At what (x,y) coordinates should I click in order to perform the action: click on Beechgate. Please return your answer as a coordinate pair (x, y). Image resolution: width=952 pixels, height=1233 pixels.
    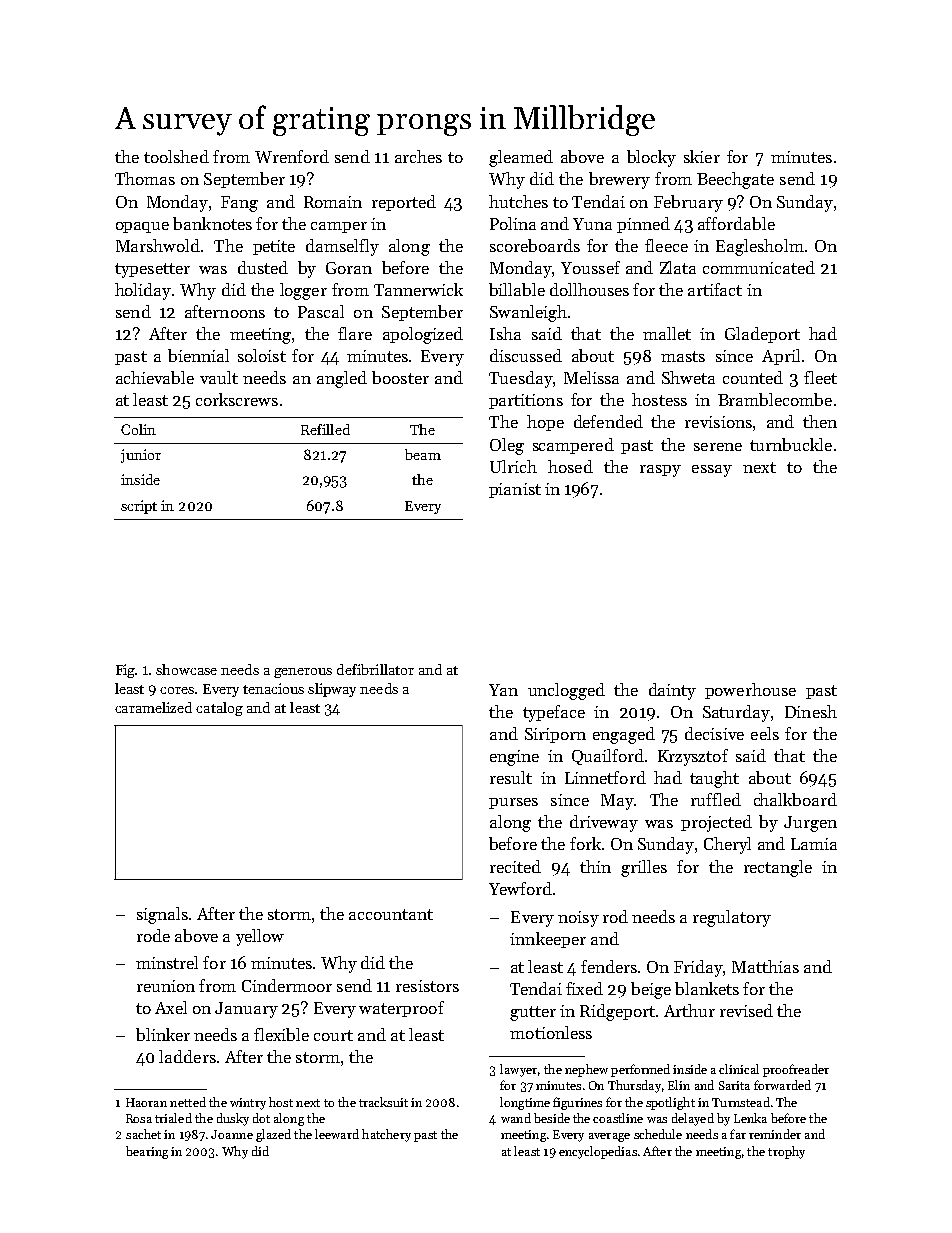
    Looking at the image, I should click on (735, 180).
